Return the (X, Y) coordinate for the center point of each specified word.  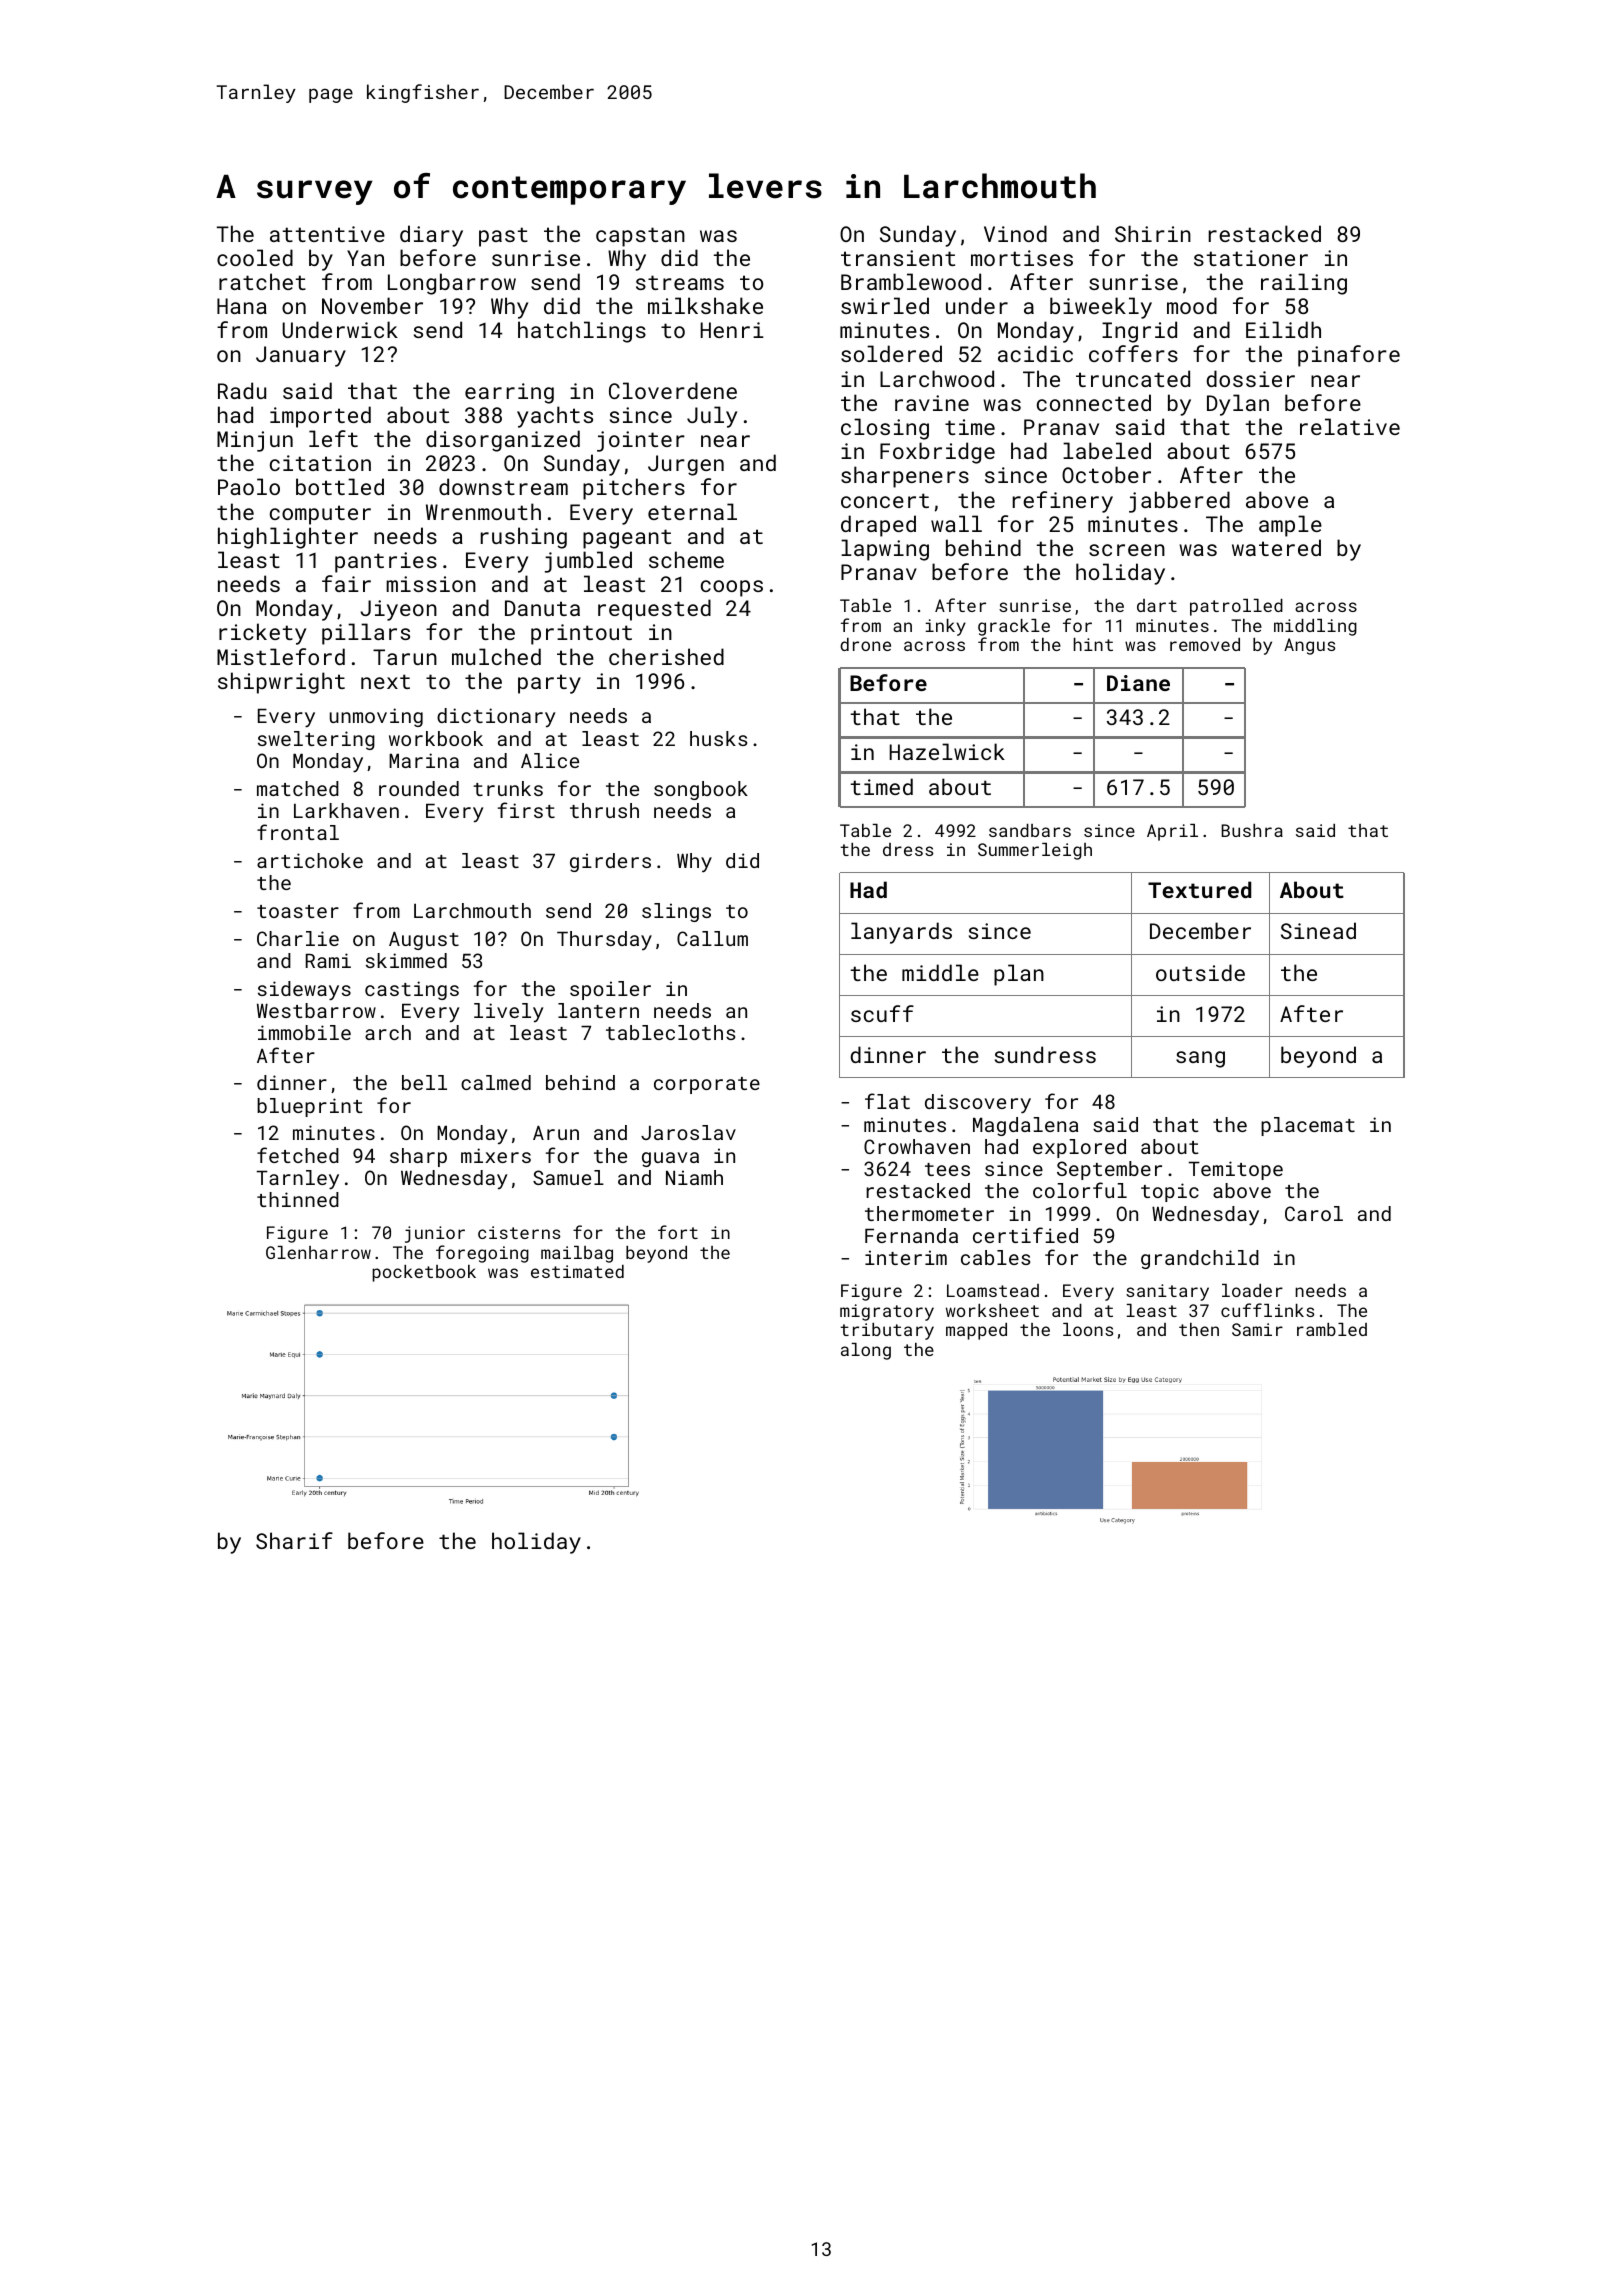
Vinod (1015, 233)
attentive (327, 234)
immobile (304, 1032)
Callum (712, 938)
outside (1200, 972)
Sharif (294, 1540)
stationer (1251, 258)
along (866, 1351)
